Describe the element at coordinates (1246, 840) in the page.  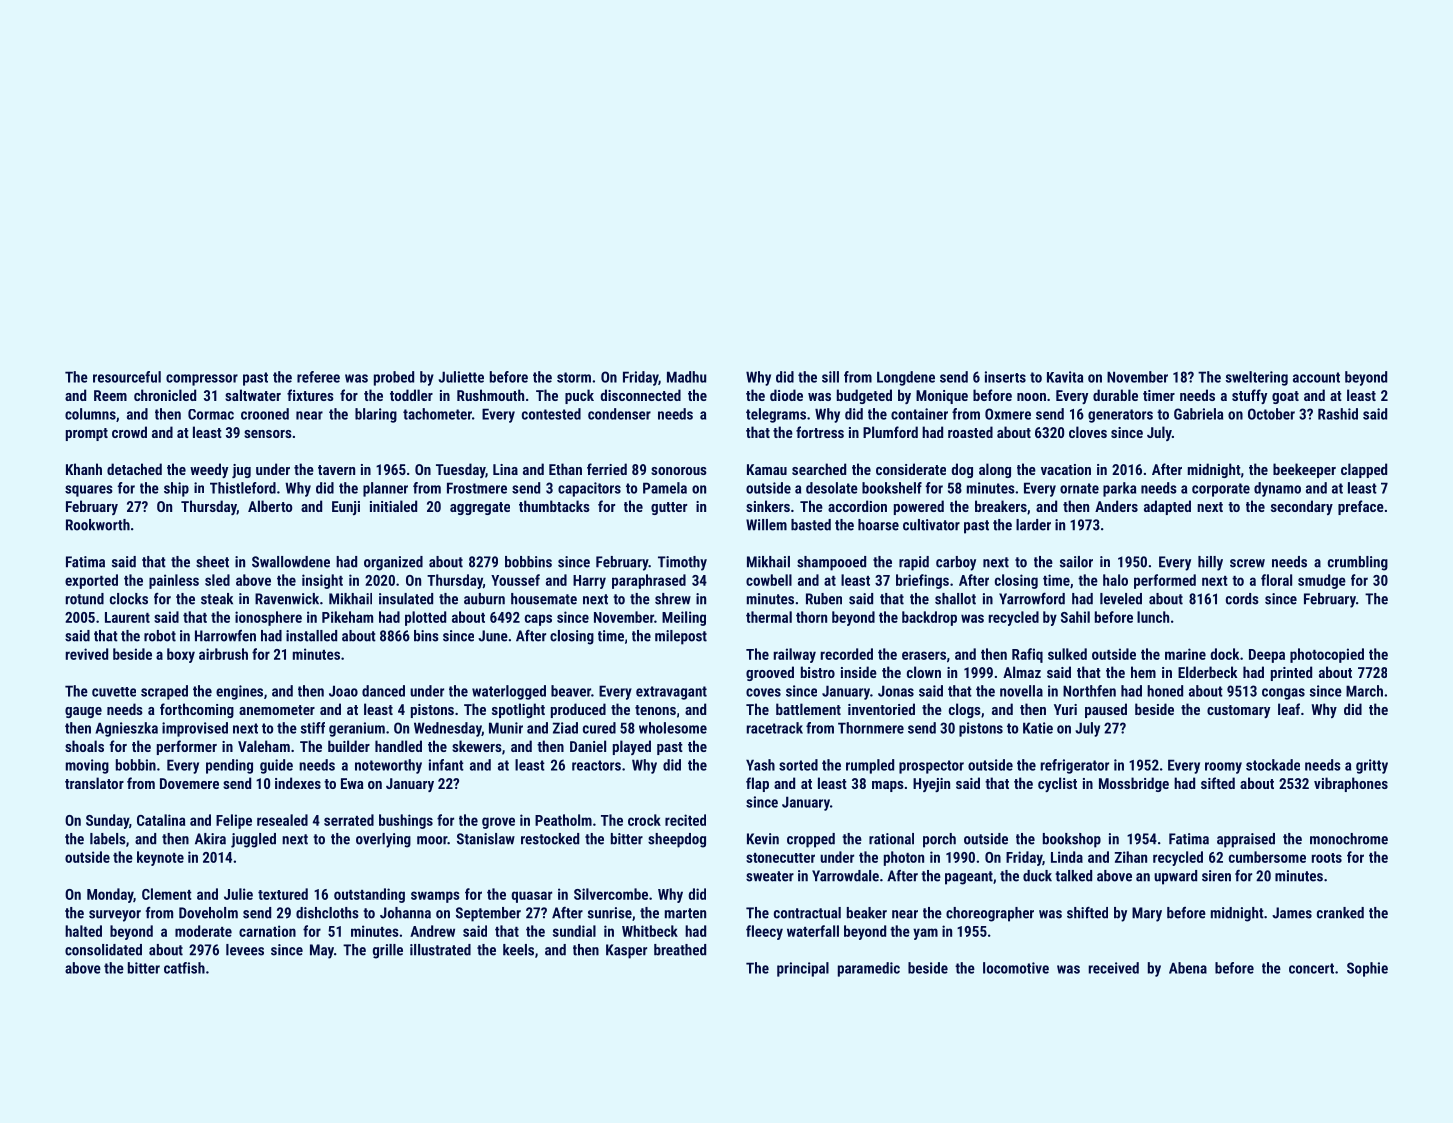
I see `appraised` at that location.
